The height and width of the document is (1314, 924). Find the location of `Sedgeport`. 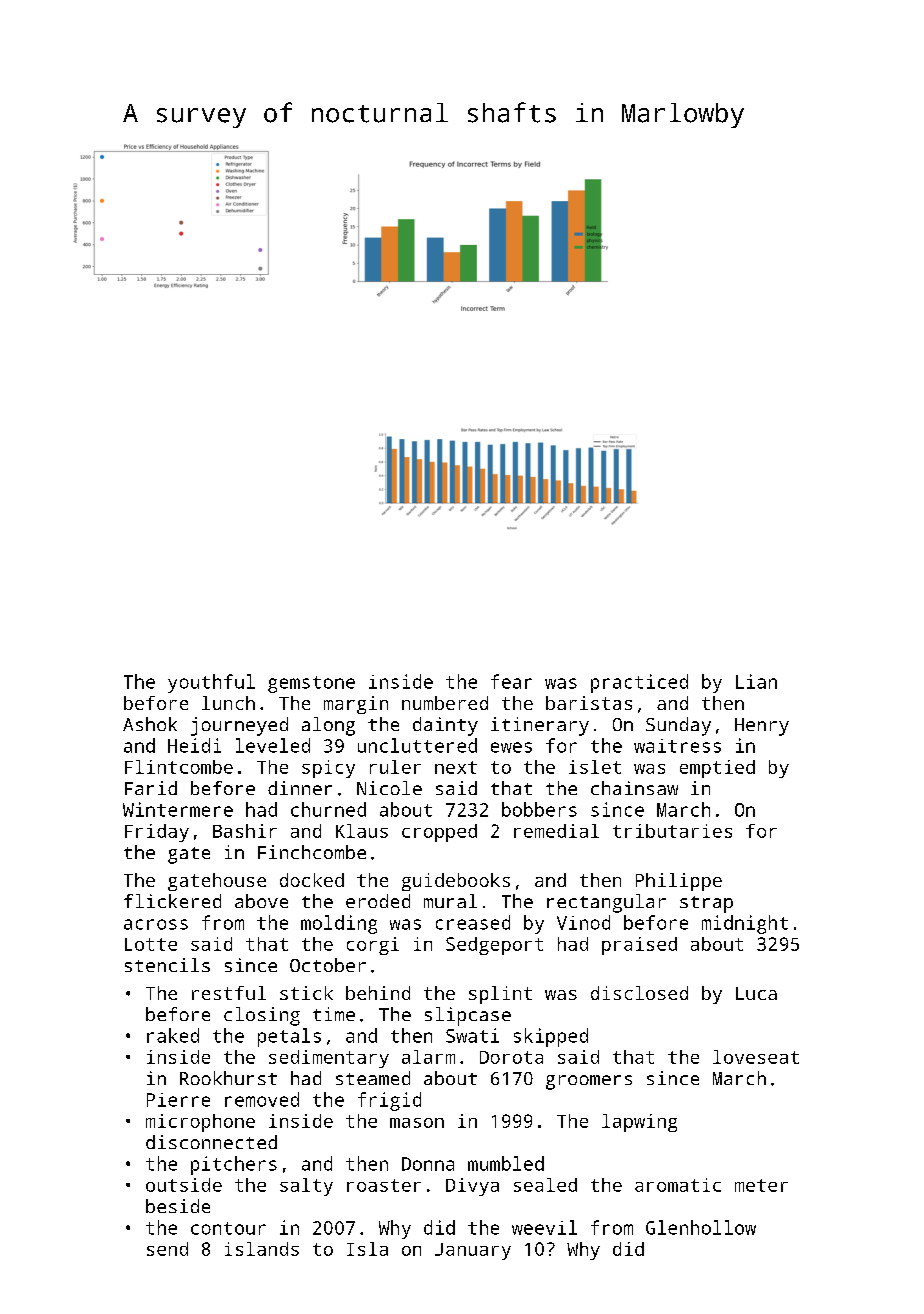

Sedgeport is located at coordinates (494, 946).
